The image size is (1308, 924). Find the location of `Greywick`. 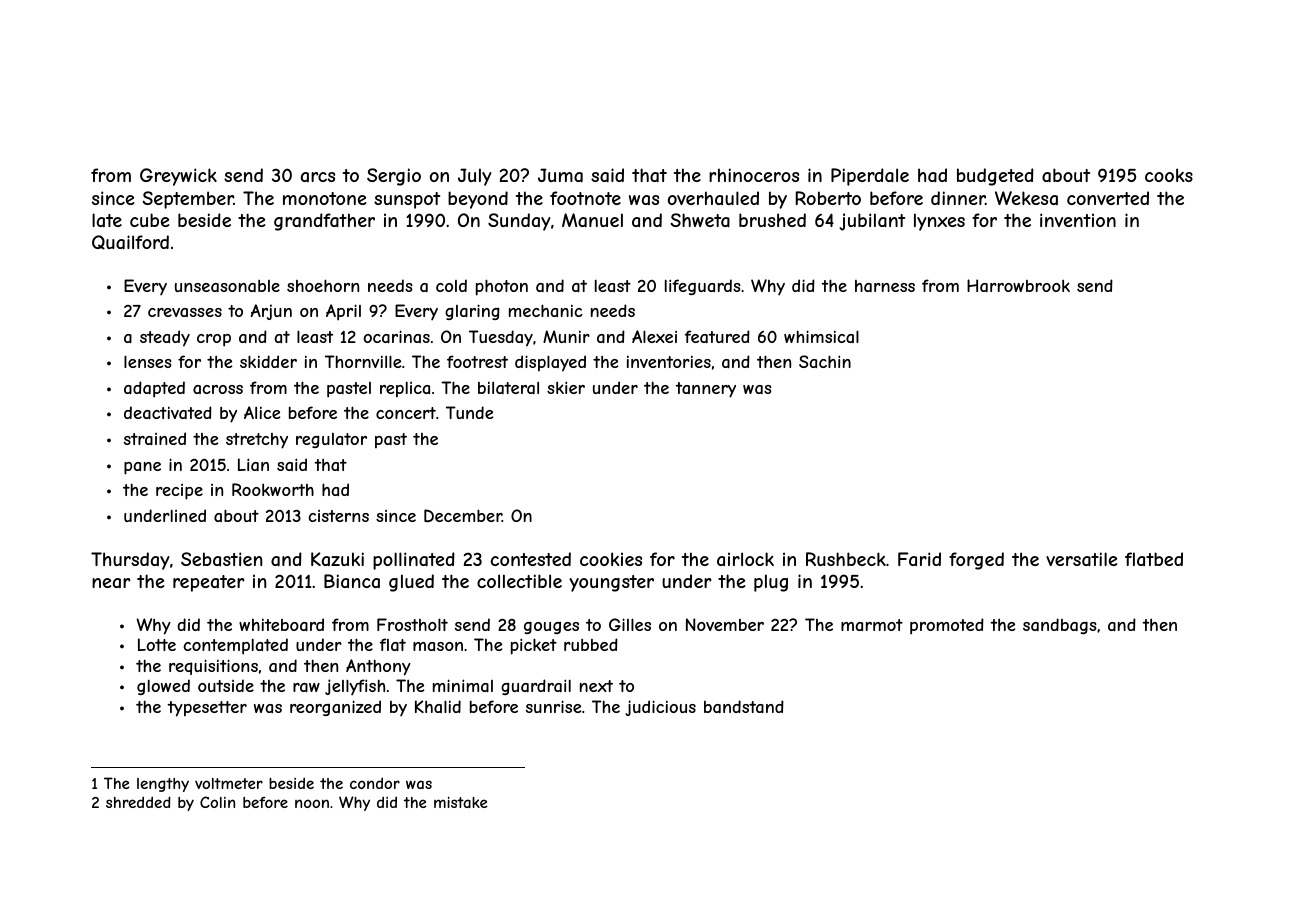

Greywick is located at coordinates (178, 177).
